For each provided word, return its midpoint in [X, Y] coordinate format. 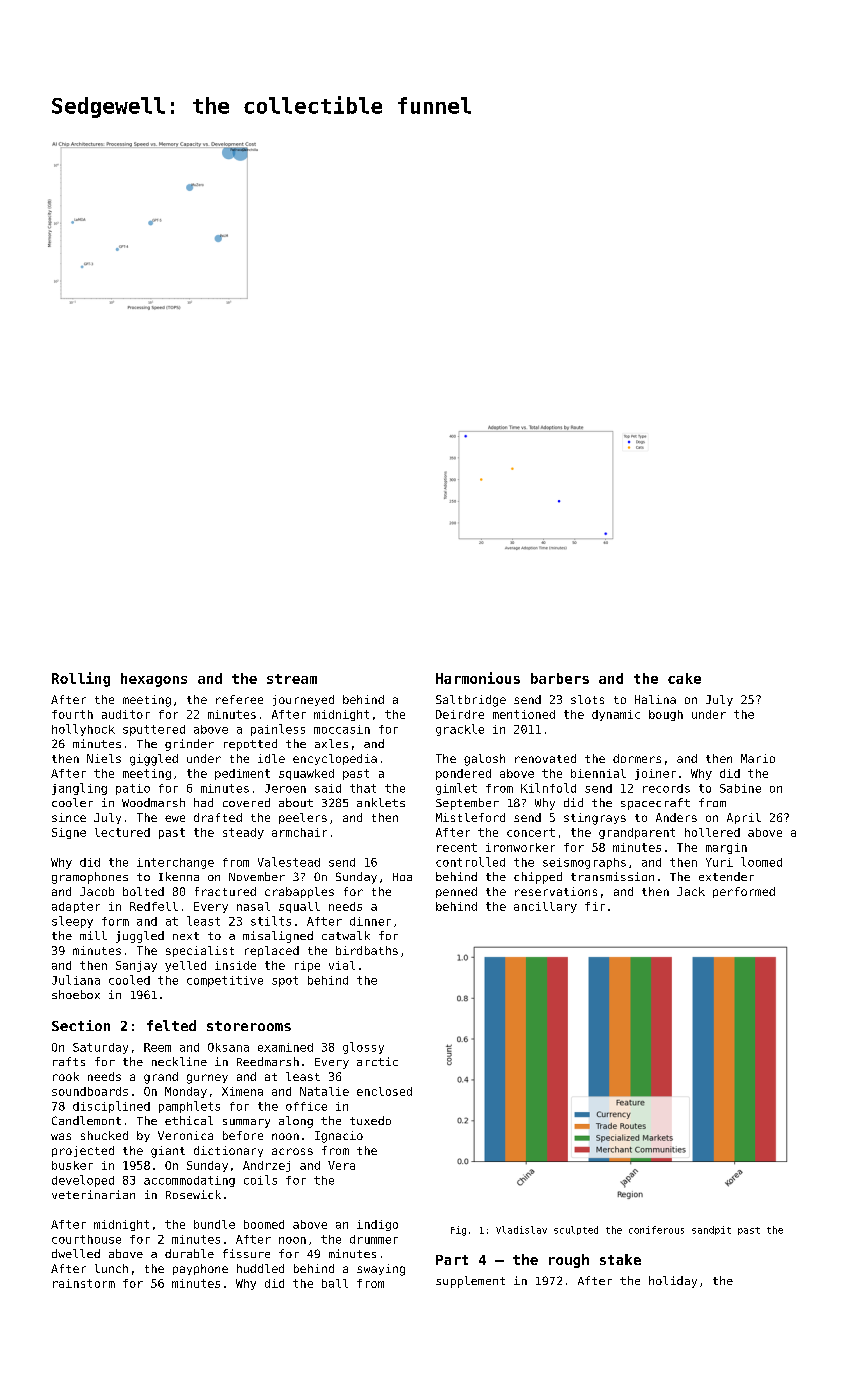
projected [83, 1151]
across [292, 1151]
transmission [612, 876]
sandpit [711, 1230]
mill [93, 935]
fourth [72, 714]
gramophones [90, 878]
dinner [370, 921]
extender [726, 876]
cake [684, 678]
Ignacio [339, 1137]
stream [292, 679]
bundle [214, 1224]
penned [456, 892]
